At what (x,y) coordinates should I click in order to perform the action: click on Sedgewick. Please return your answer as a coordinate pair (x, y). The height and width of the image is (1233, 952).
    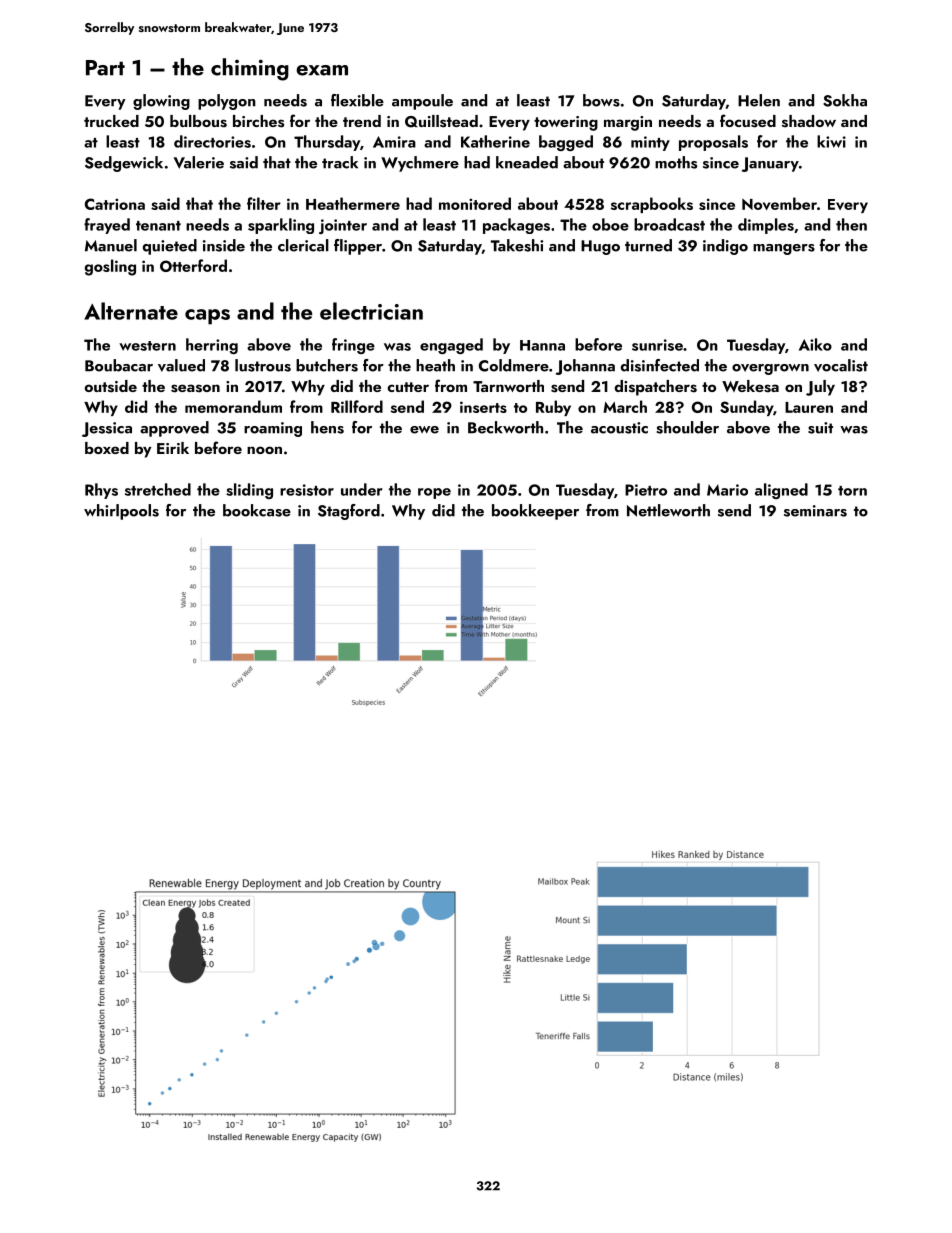
    Looking at the image, I should click on (124, 164).
